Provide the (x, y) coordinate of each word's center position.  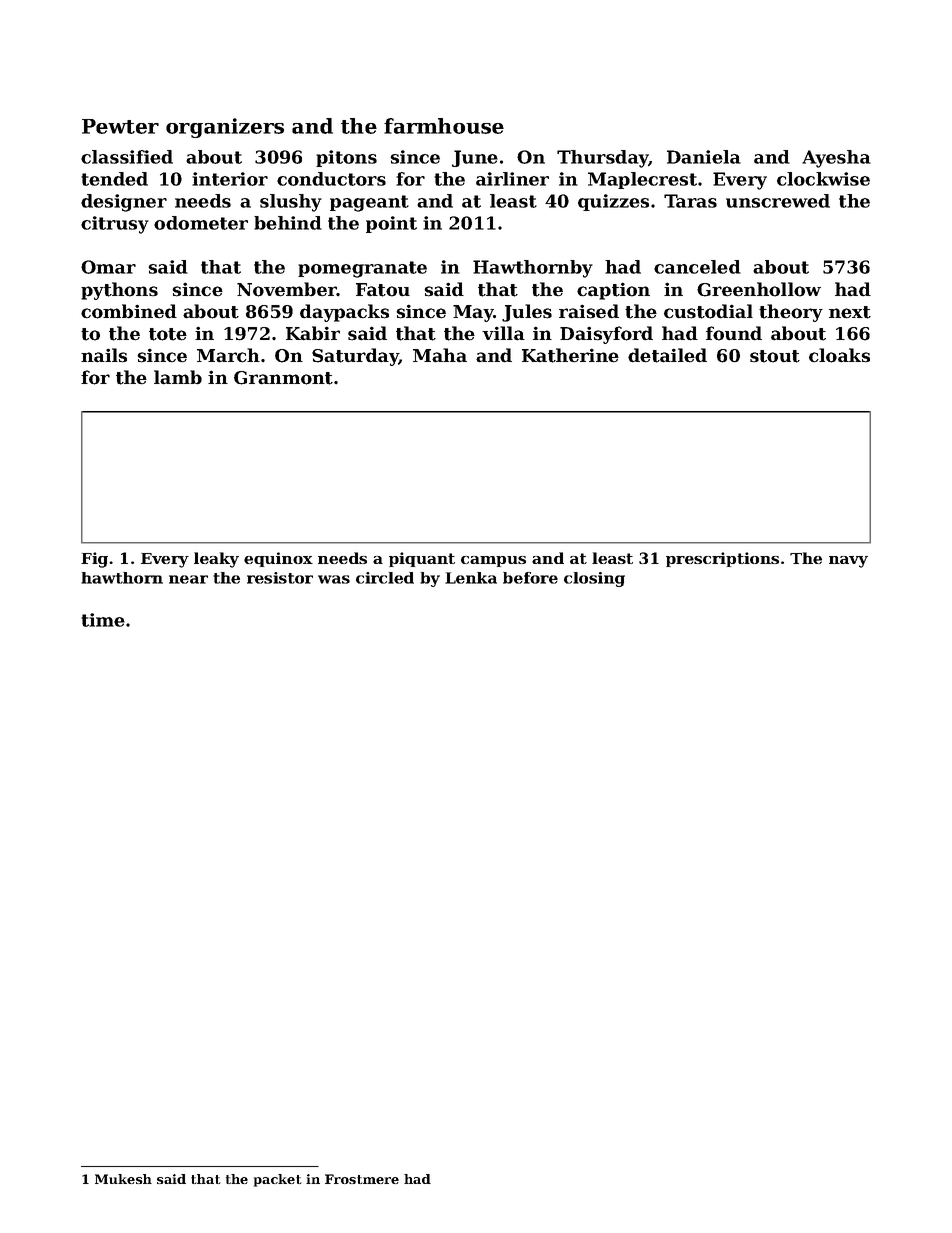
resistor (280, 578)
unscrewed (778, 201)
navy (848, 562)
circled (385, 578)
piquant (422, 559)
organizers (225, 128)
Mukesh (123, 1179)
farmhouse (444, 126)
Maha (440, 355)
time (103, 620)
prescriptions (722, 559)
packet (278, 1180)
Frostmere (362, 1179)
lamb (178, 377)
